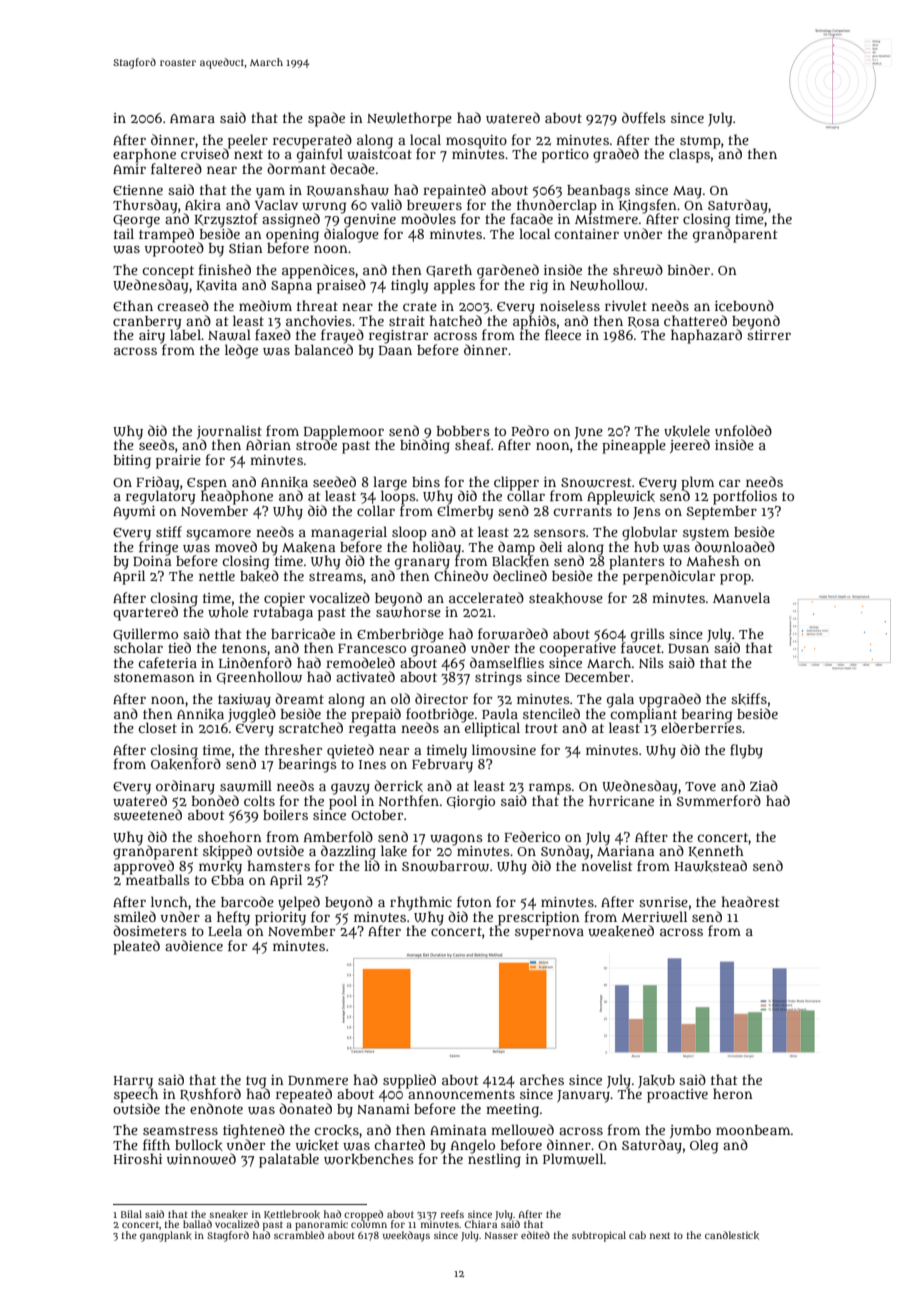 The width and height of the screenshot is (908, 1316). I want to click on sloop, so click(409, 533).
